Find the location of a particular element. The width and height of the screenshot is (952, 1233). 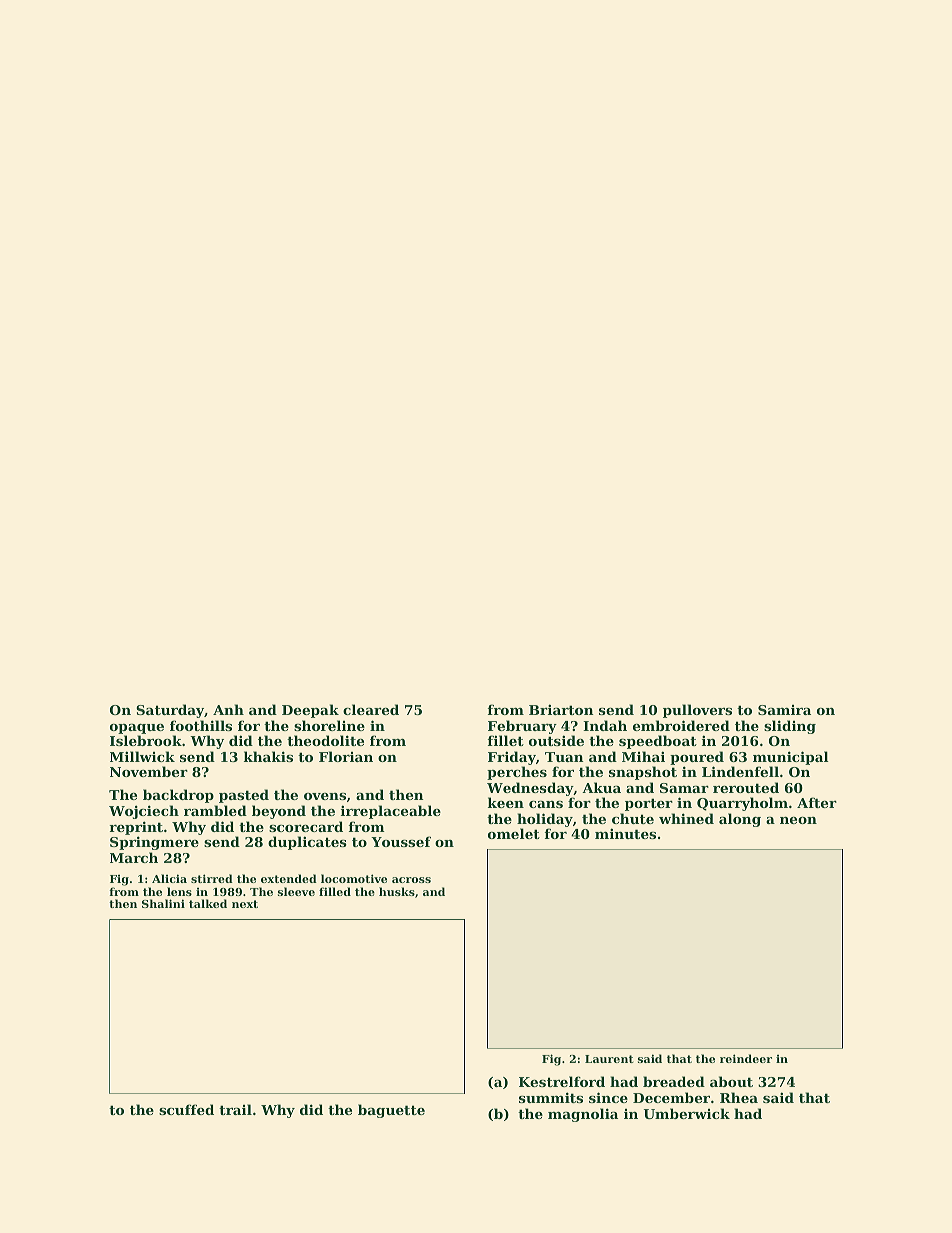

whined is located at coordinates (686, 818).
